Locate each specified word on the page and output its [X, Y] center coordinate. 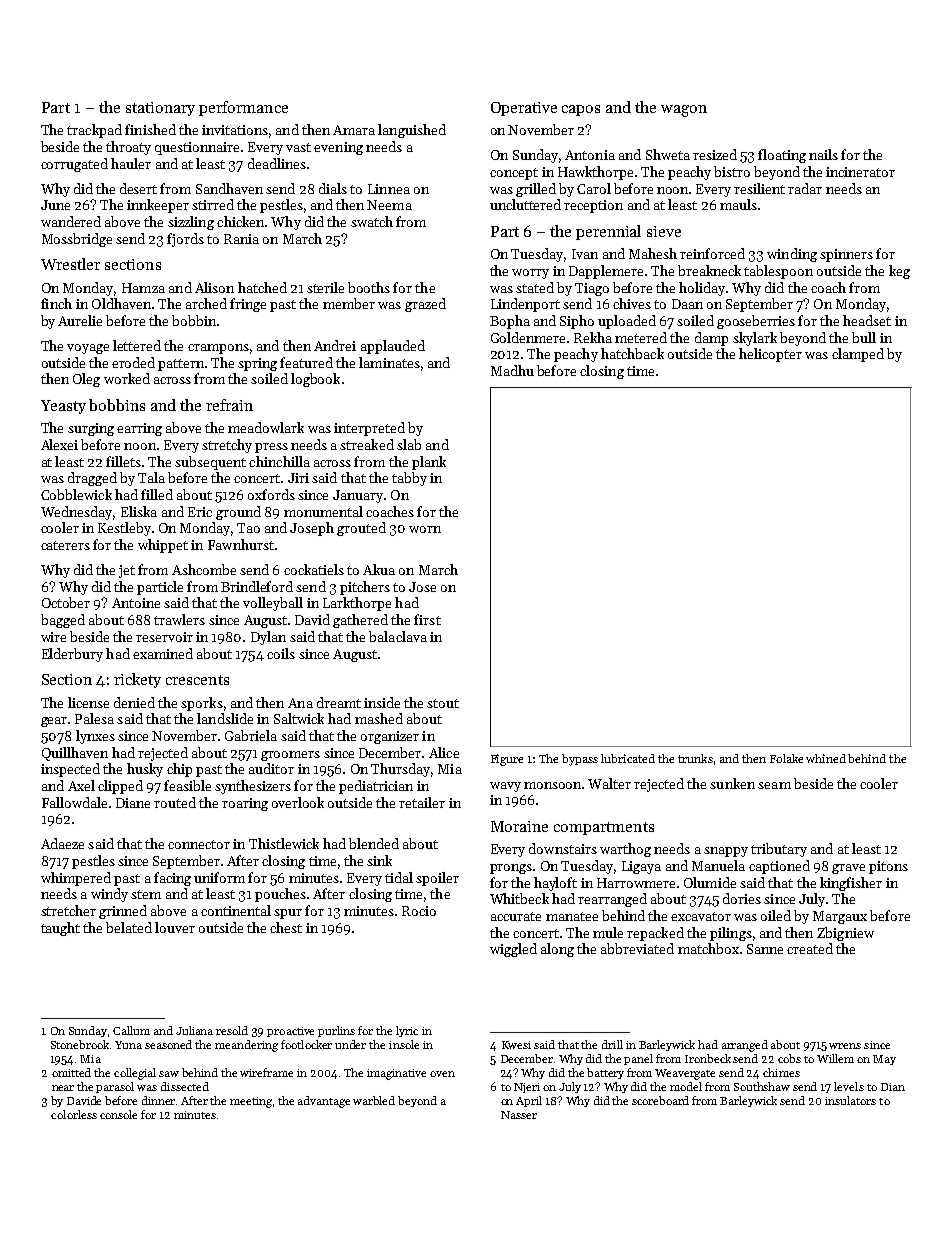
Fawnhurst [241, 544]
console [118, 1114]
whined [826, 758]
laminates [389, 362]
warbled [374, 1100]
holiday [702, 289]
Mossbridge [77, 240]
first [427, 619]
